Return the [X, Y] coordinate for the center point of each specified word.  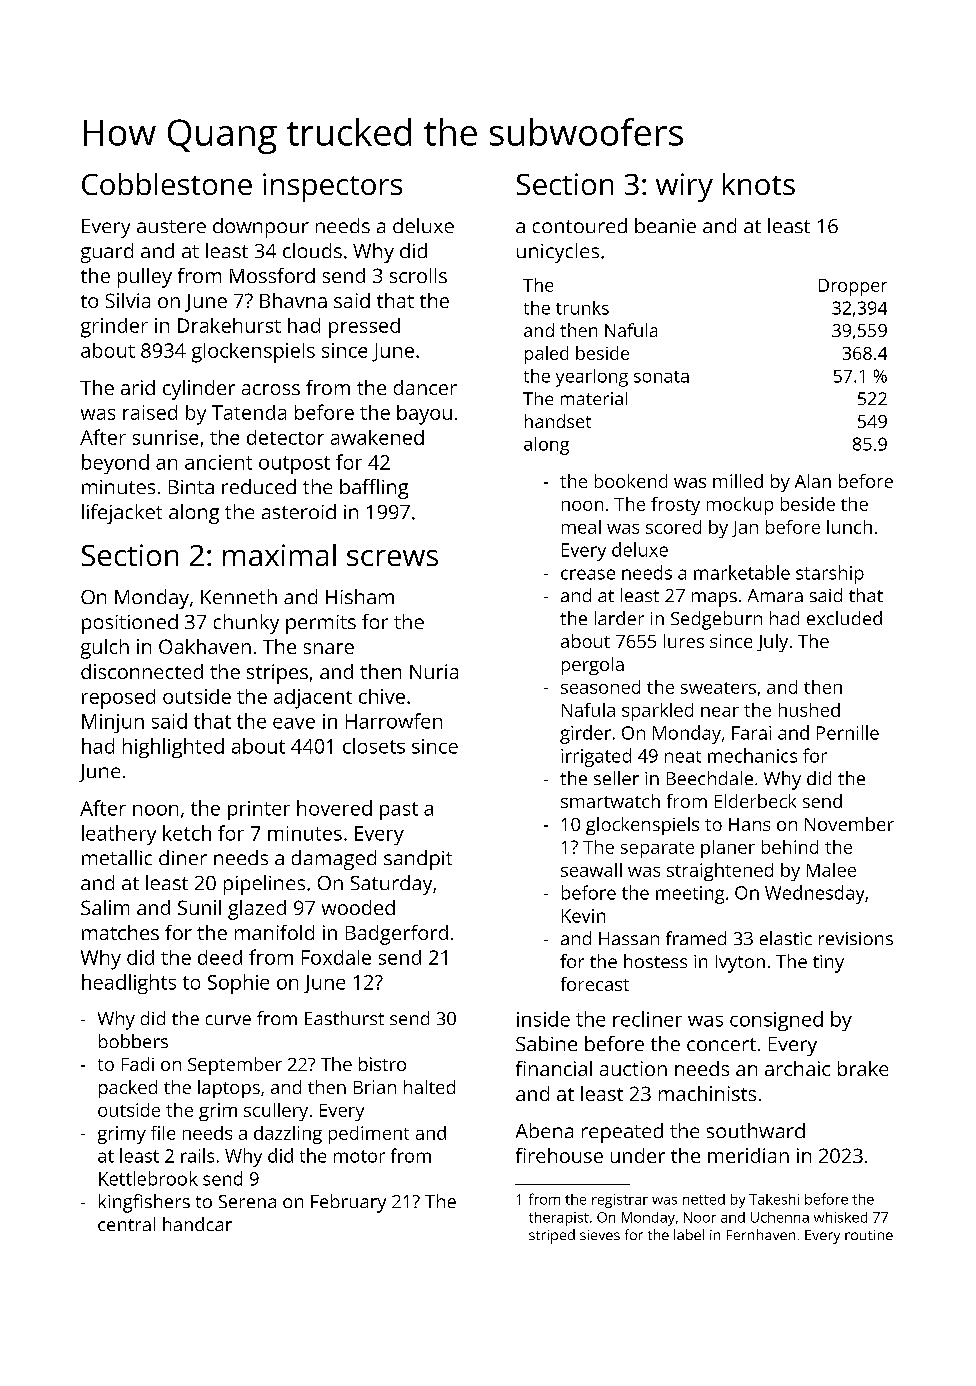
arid [138, 387]
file [163, 1133]
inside [543, 1019]
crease [588, 574]
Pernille [848, 732]
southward [756, 1130]
